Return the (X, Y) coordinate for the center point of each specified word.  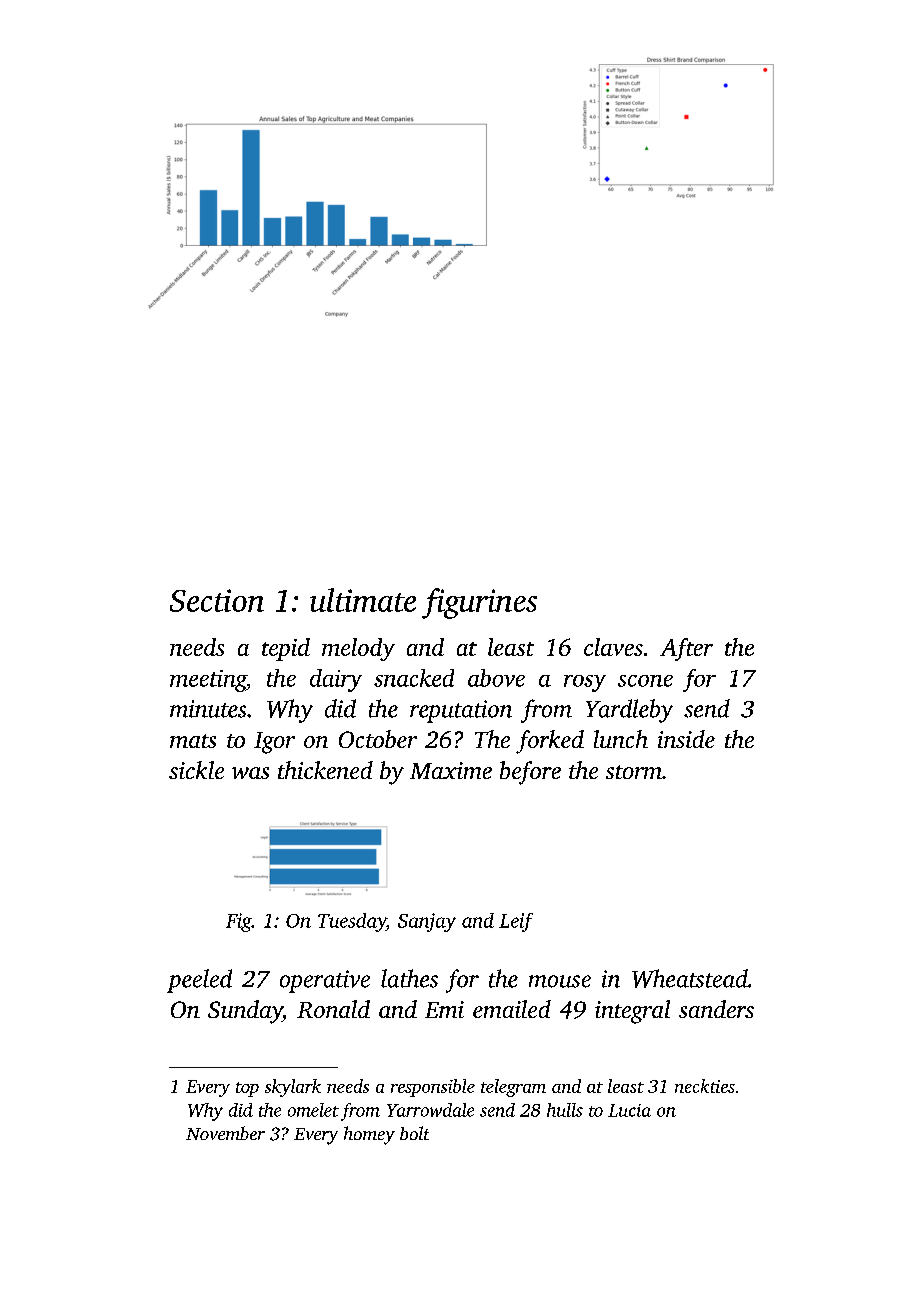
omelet (313, 1110)
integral (632, 1012)
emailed (512, 1009)
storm (634, 772)
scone (645, 681)
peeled (199, 981)
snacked (414, 678)
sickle (196, 770)
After (686, 649)
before (530, 773)
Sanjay (427, 922)
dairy (336, 680)
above (496, 678)
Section (217, 600)
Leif (516, 922)
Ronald (333, 1009)
